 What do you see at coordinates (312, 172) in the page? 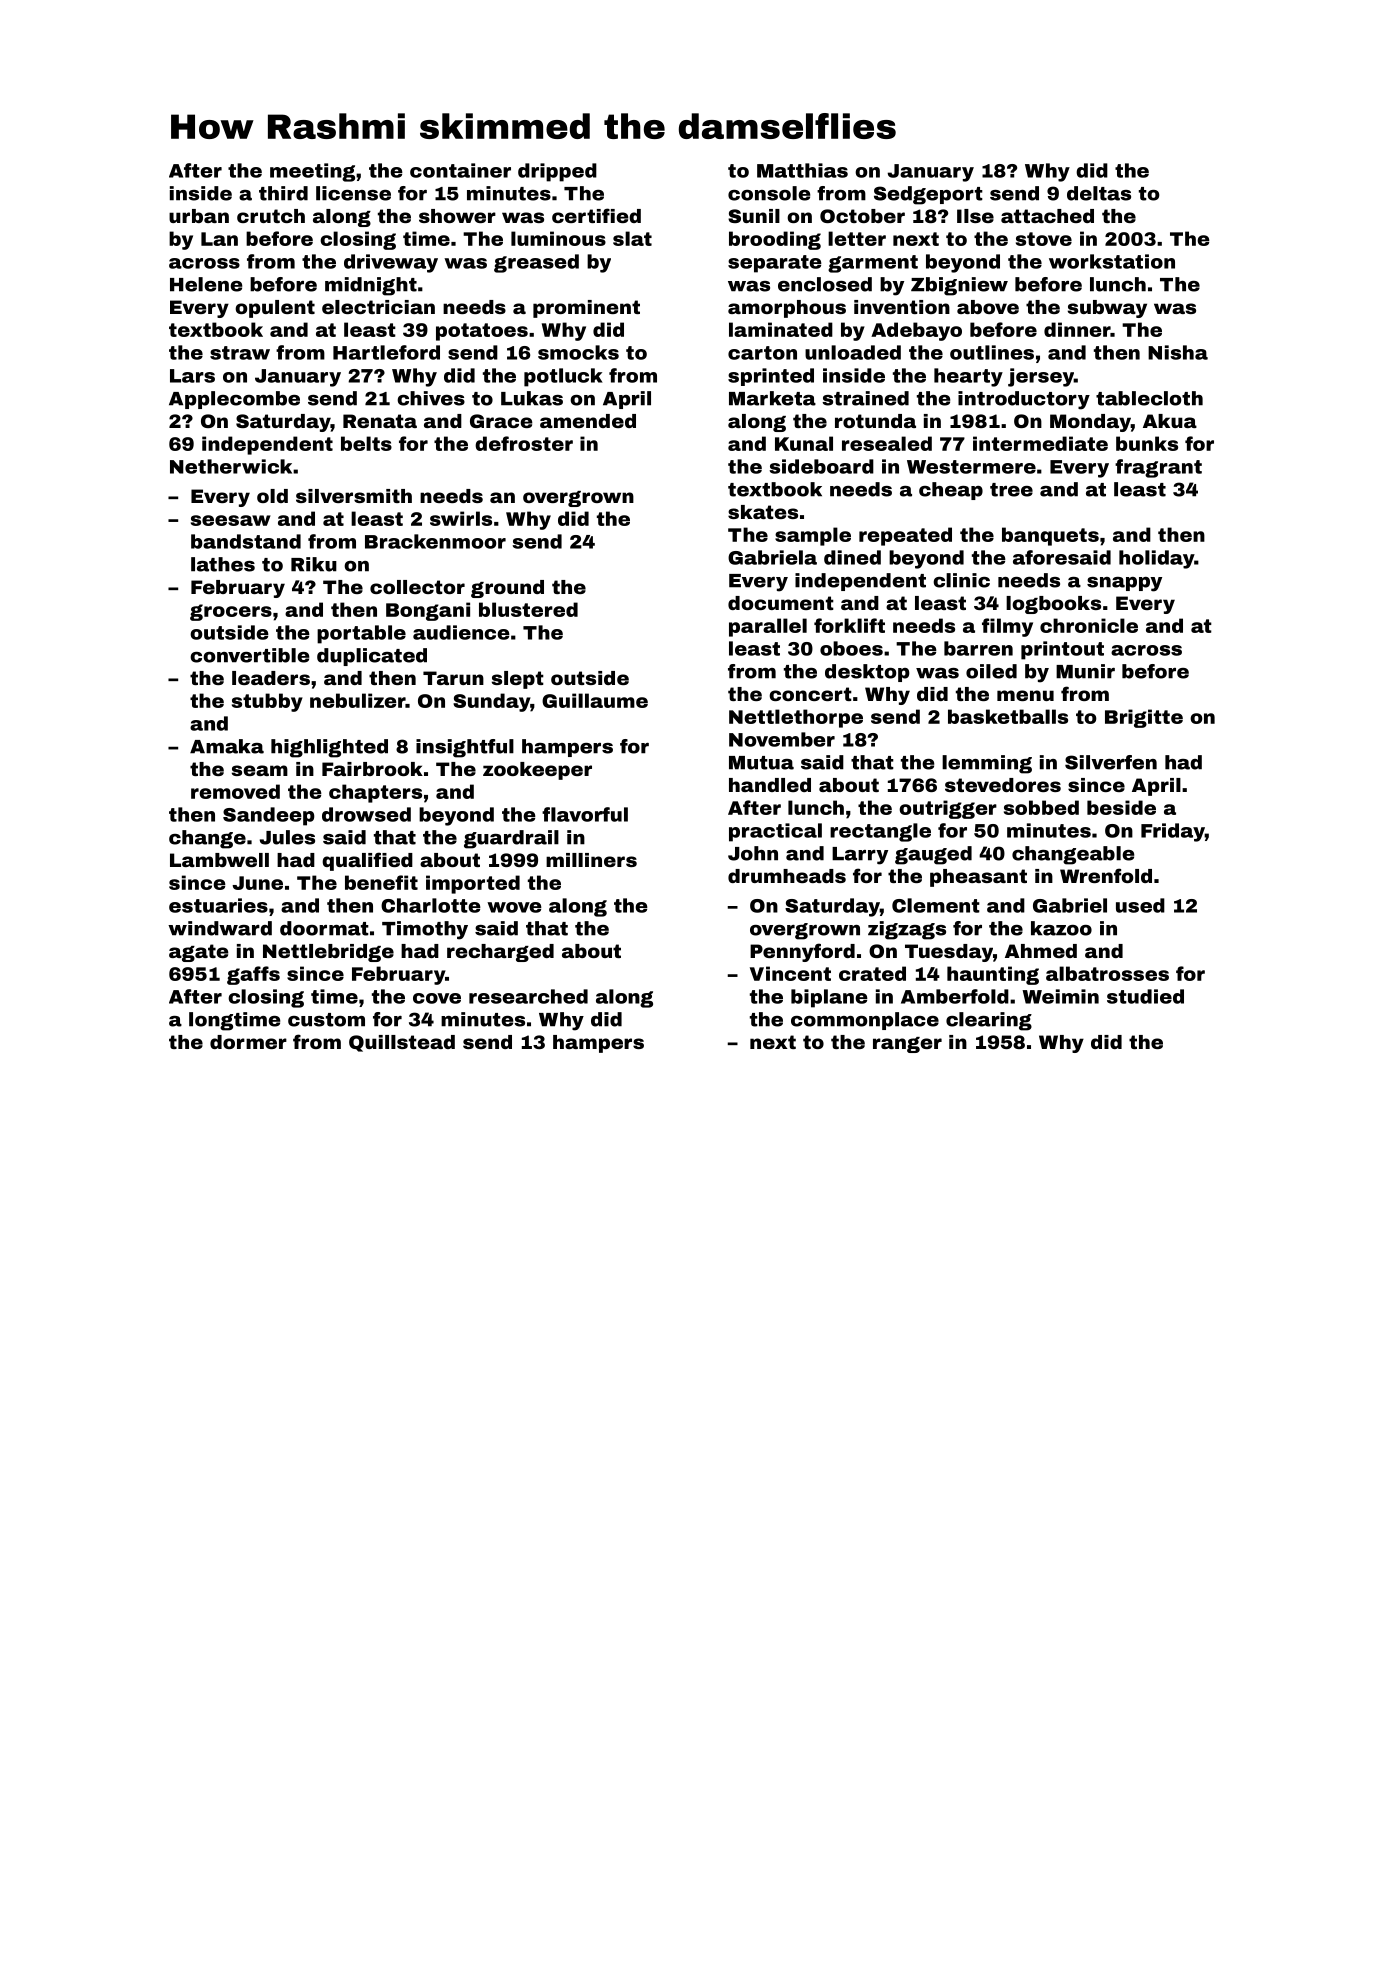
I see `meeting` at bounding box center [312, 172].
